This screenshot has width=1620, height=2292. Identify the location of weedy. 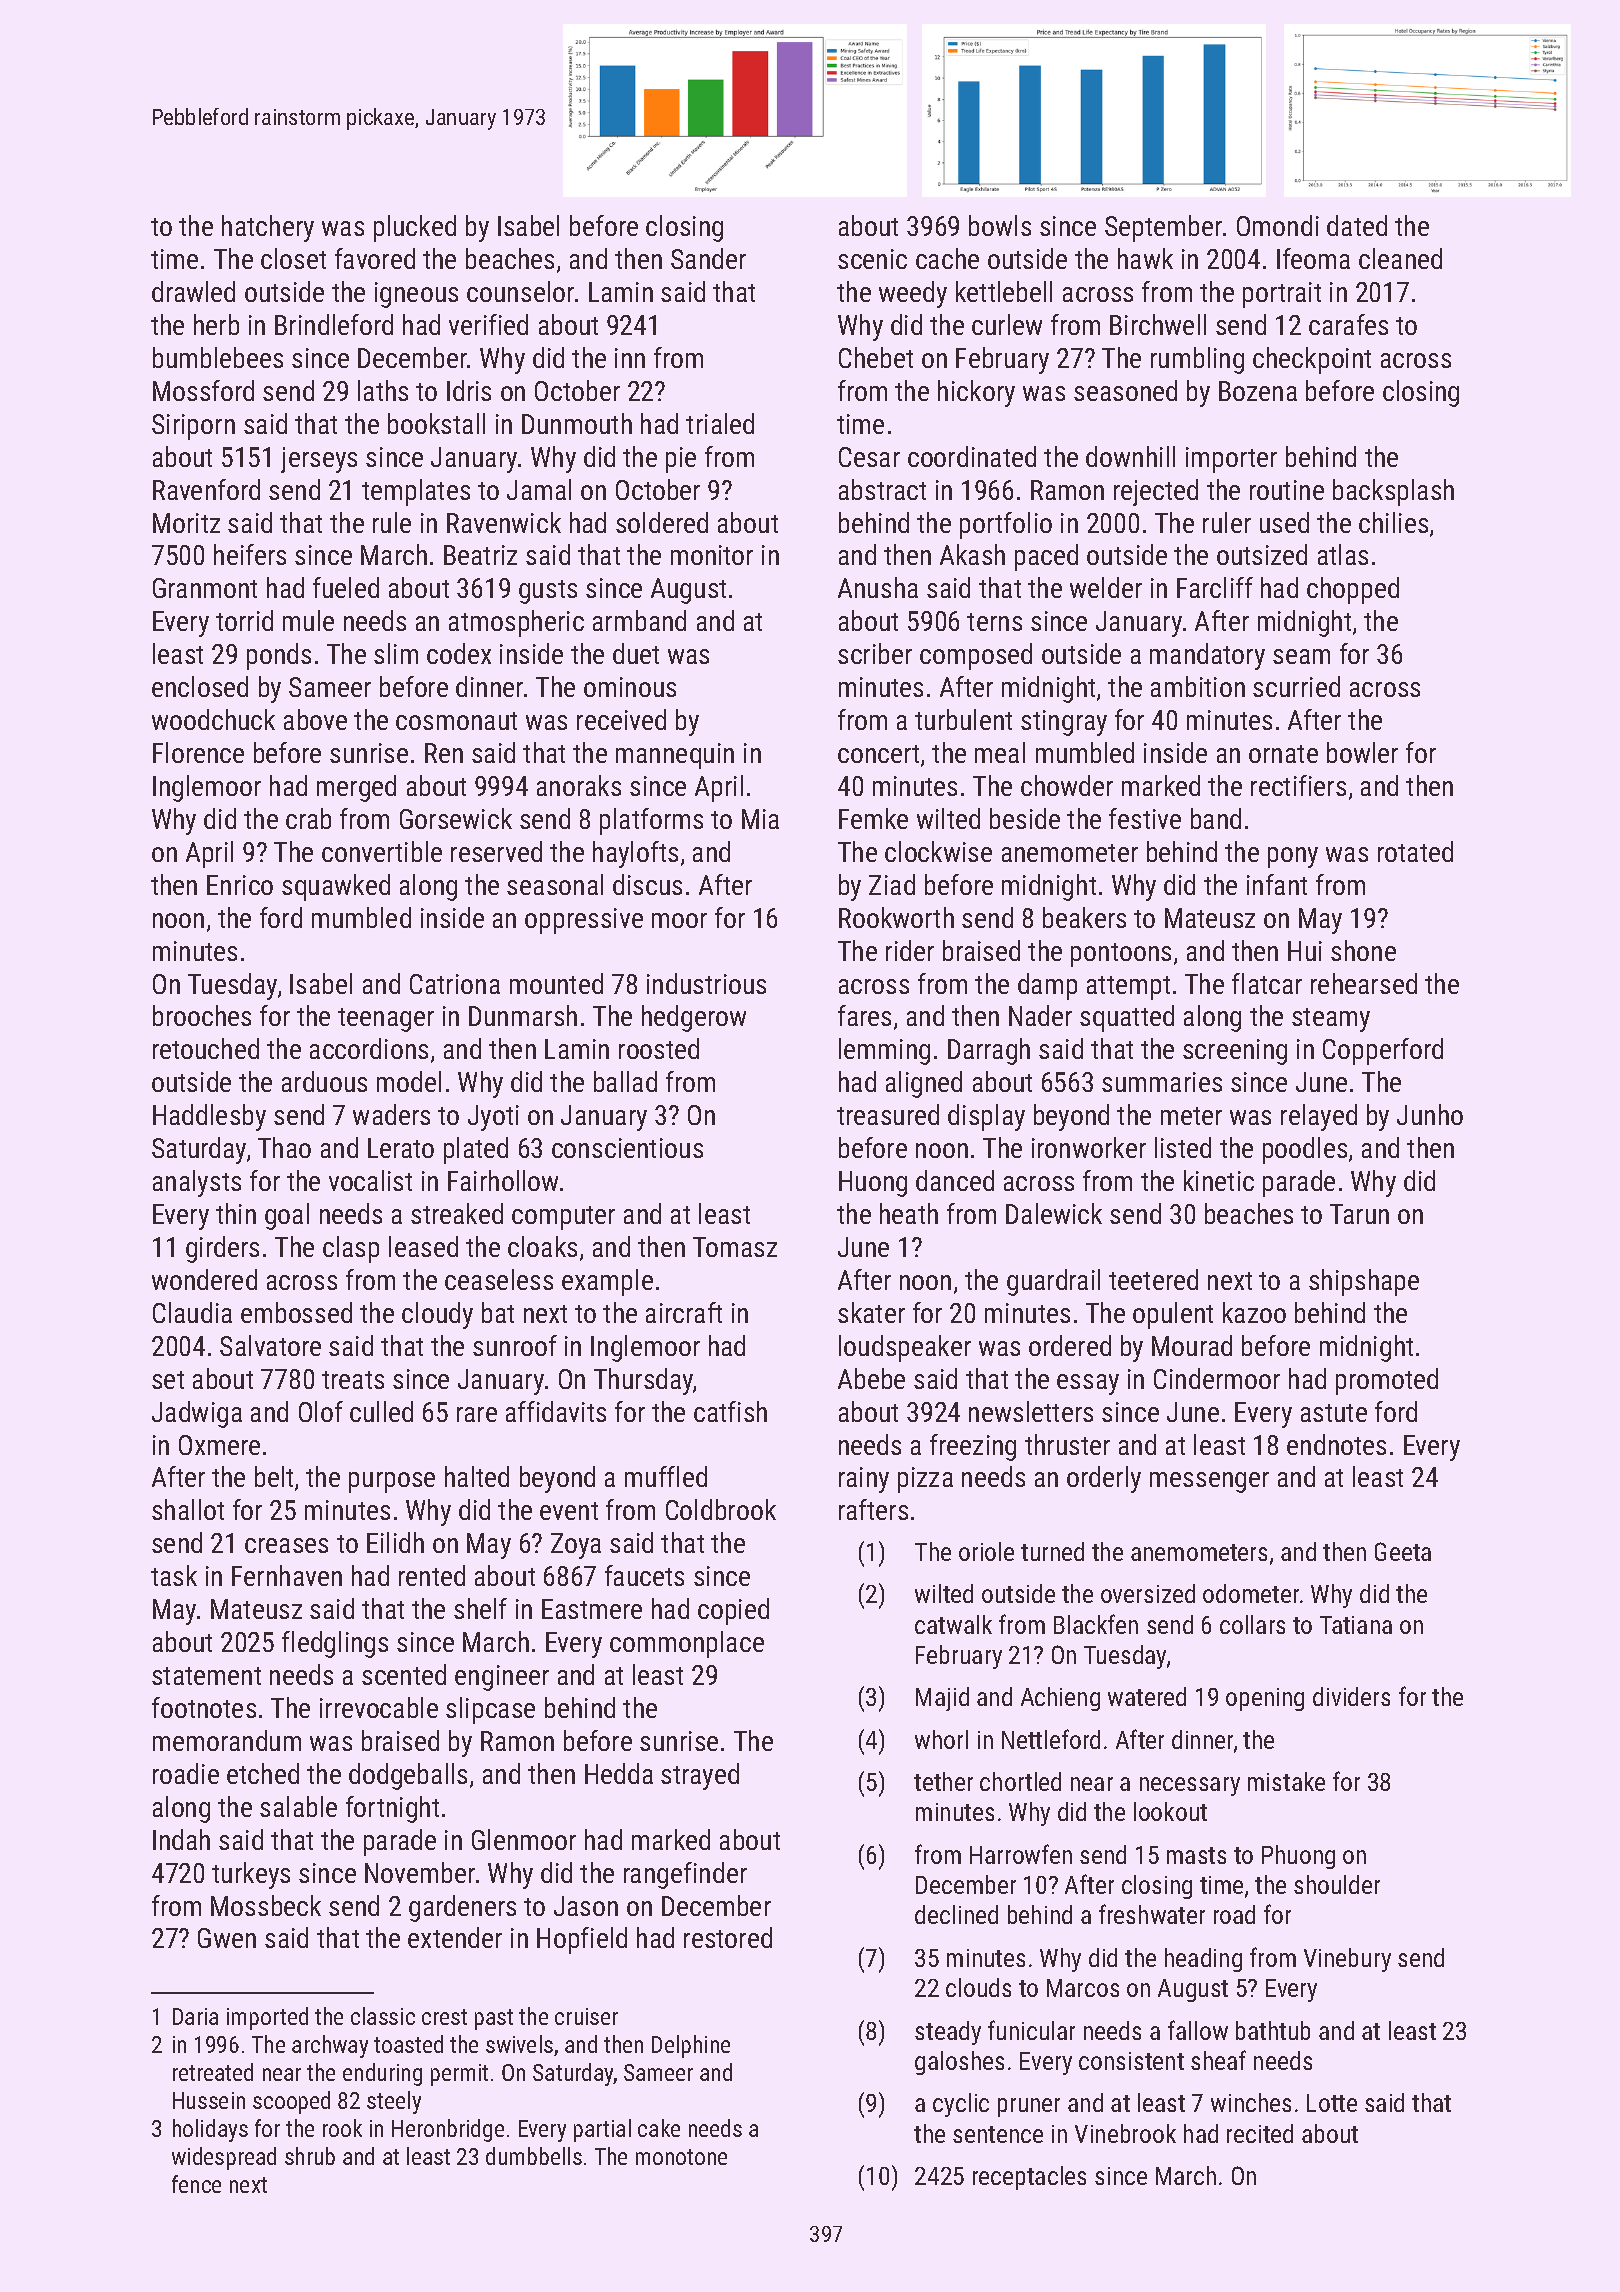
(913, 294).
